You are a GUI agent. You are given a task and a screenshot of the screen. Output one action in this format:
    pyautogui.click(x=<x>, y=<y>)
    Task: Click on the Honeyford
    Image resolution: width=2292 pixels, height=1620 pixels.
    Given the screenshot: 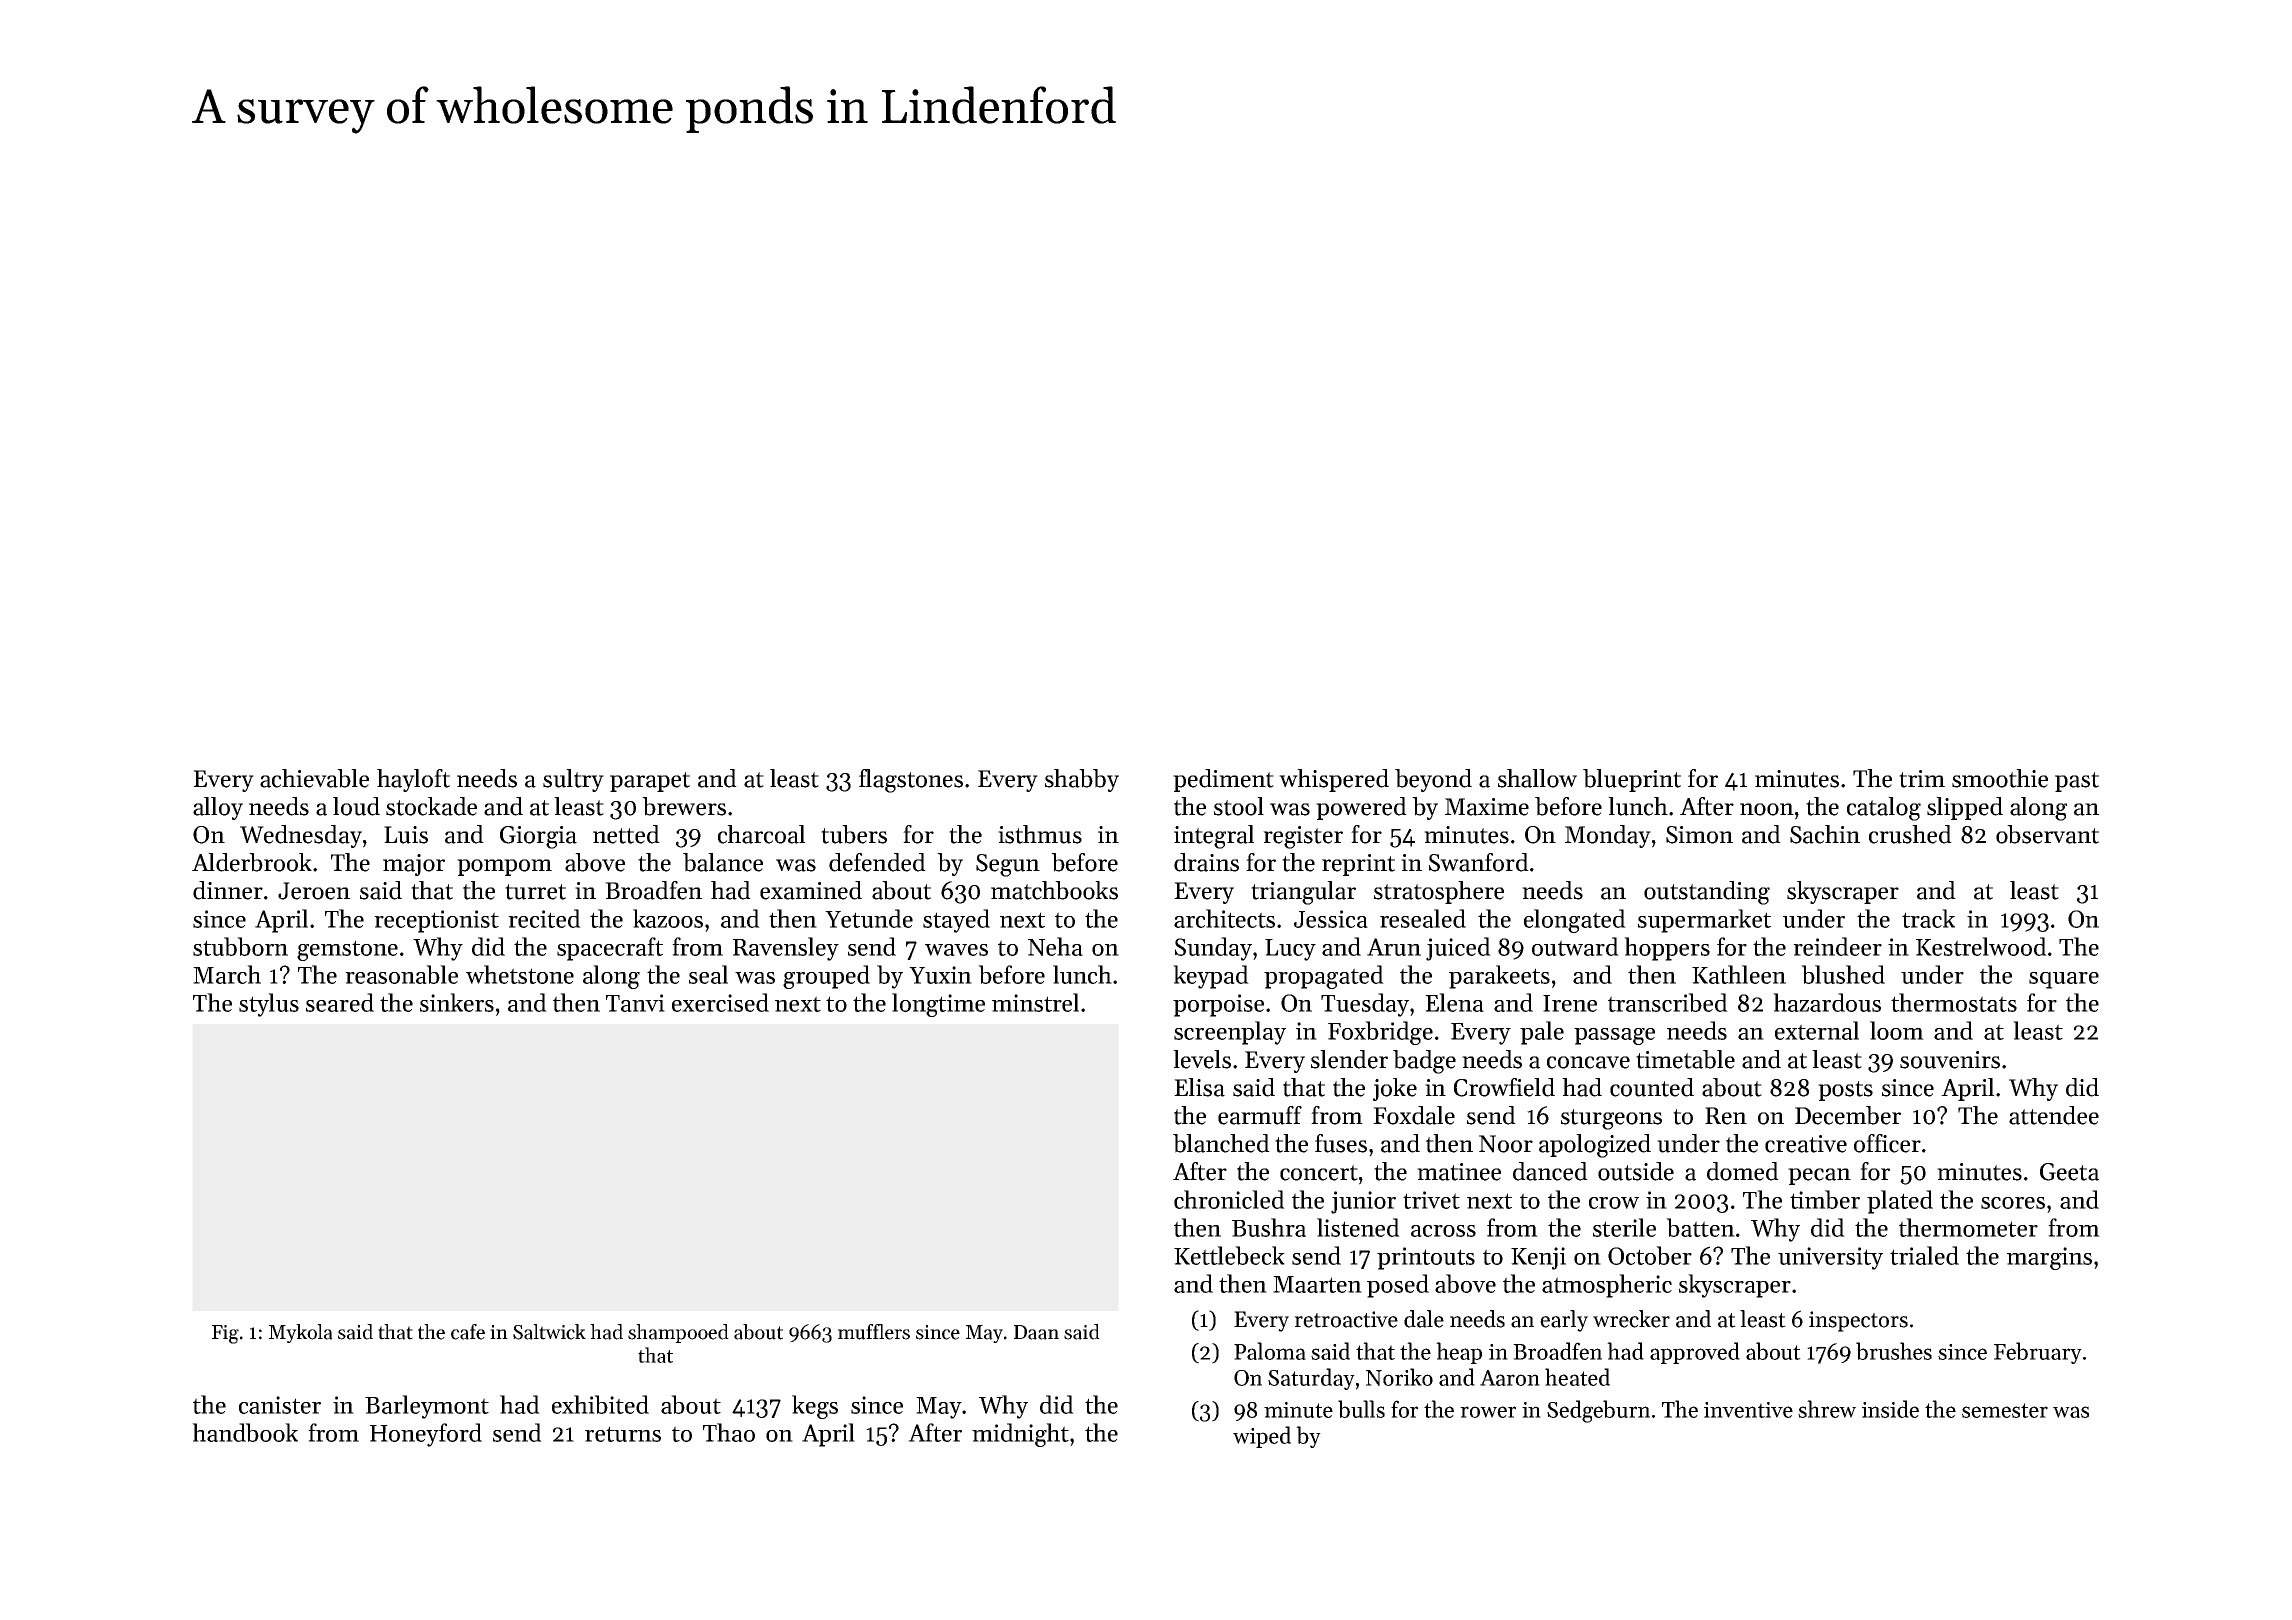 What is the action you would take?
    pyautogui.click(x=426, y=1435)
